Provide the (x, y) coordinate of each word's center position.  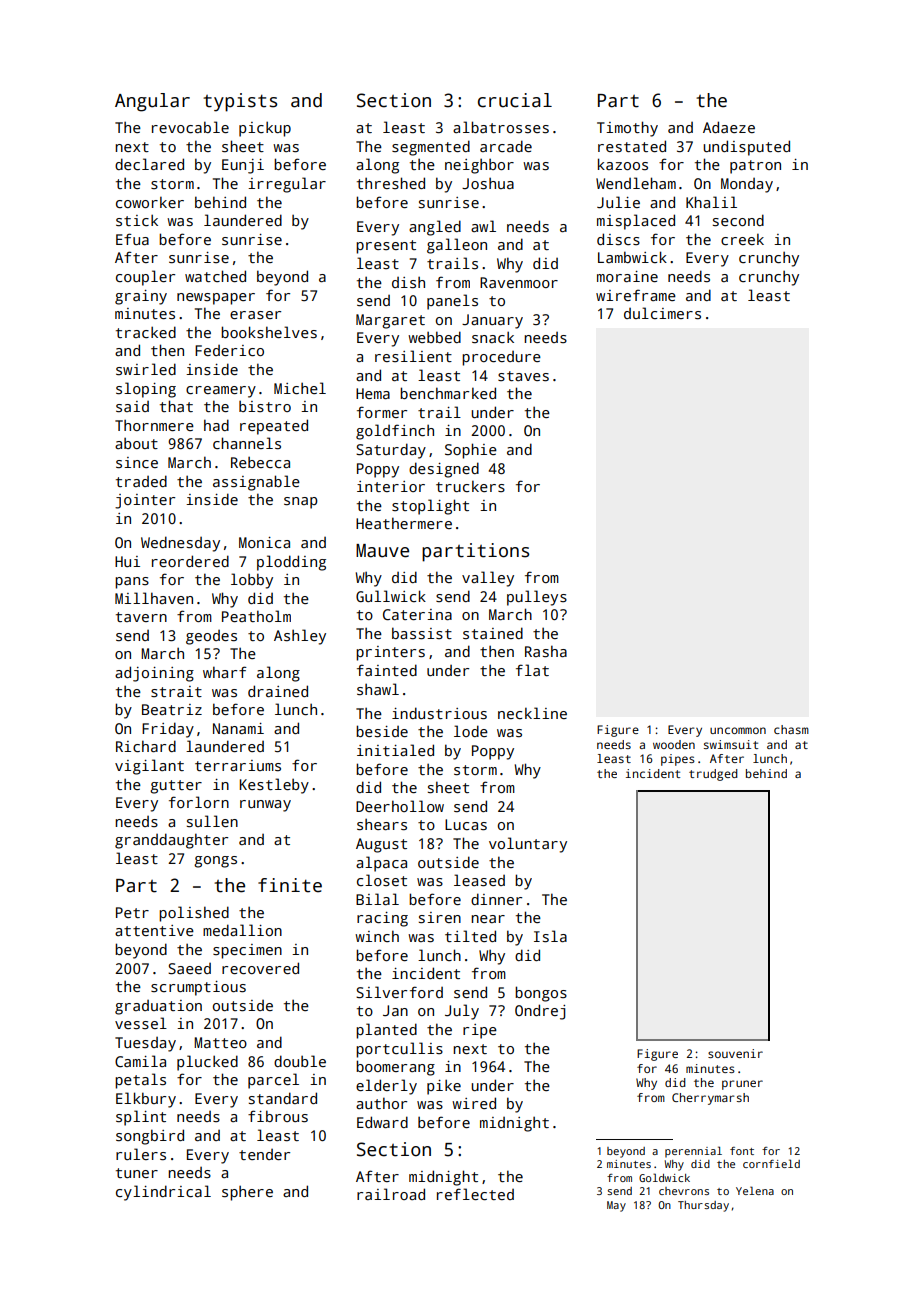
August (381, 845)
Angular (152, 102)
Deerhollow (400, 806)
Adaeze (729, 127)
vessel (141, 1023)
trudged (713, 775)
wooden (674, 744)
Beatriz (172, 709)
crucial (515, 100)
